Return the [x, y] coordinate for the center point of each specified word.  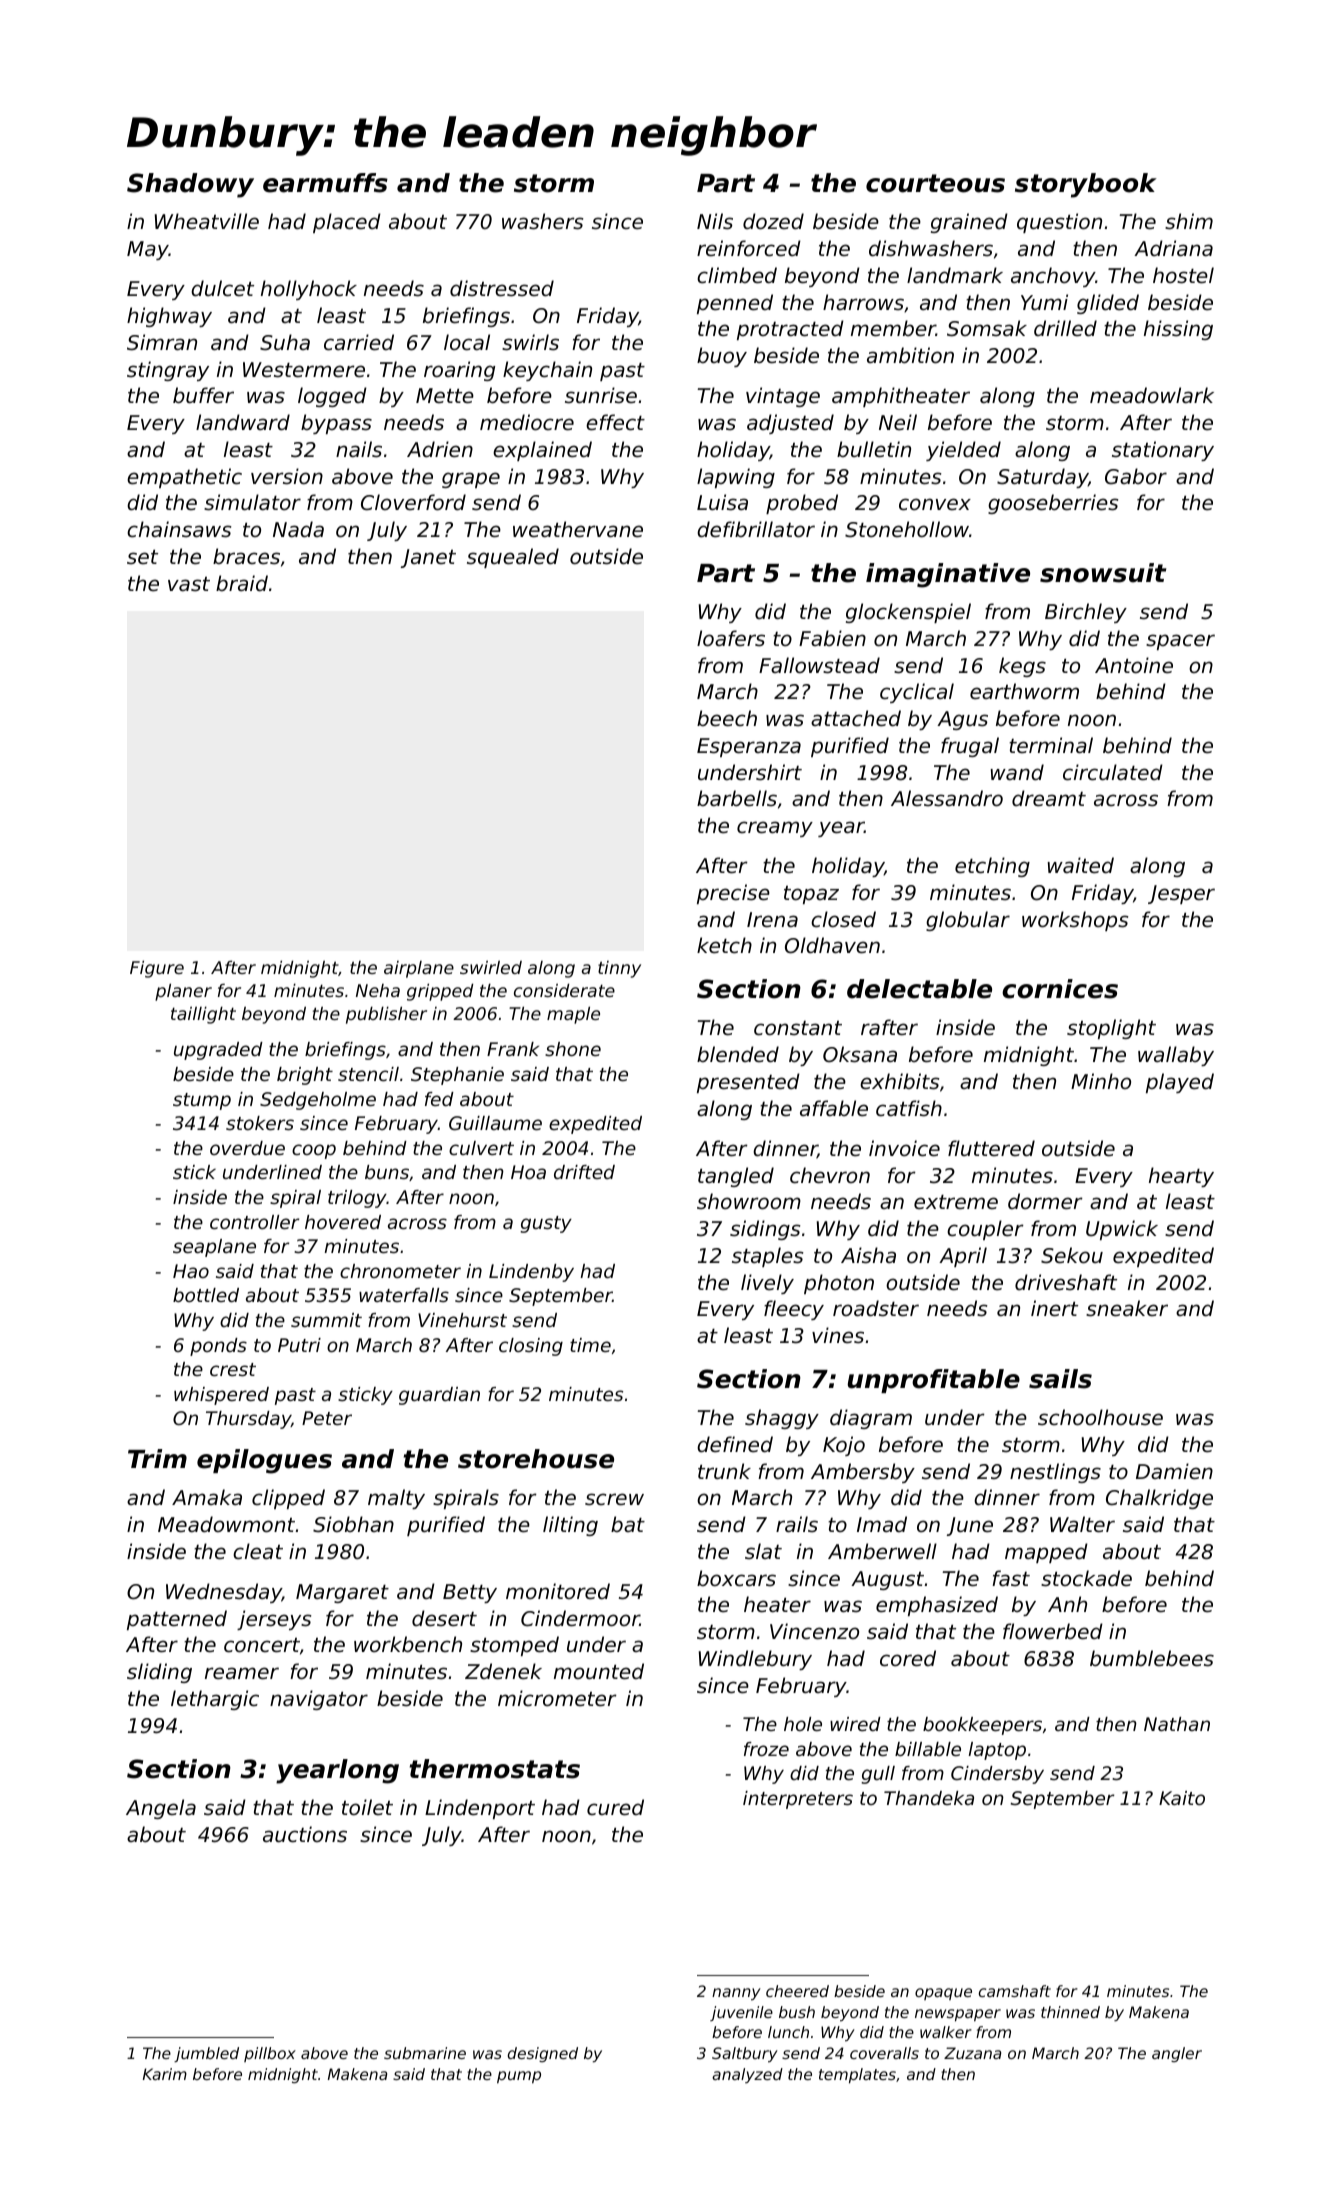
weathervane [578, 529]
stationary [1163, 451]
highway [169, 317]
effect [615, 422]
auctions [305, 1834]
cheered [797, 1991]
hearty [1181, 1177]
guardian [439, 1396]
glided [1108, 304]
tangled [736, 1177]
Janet [428, 558]
